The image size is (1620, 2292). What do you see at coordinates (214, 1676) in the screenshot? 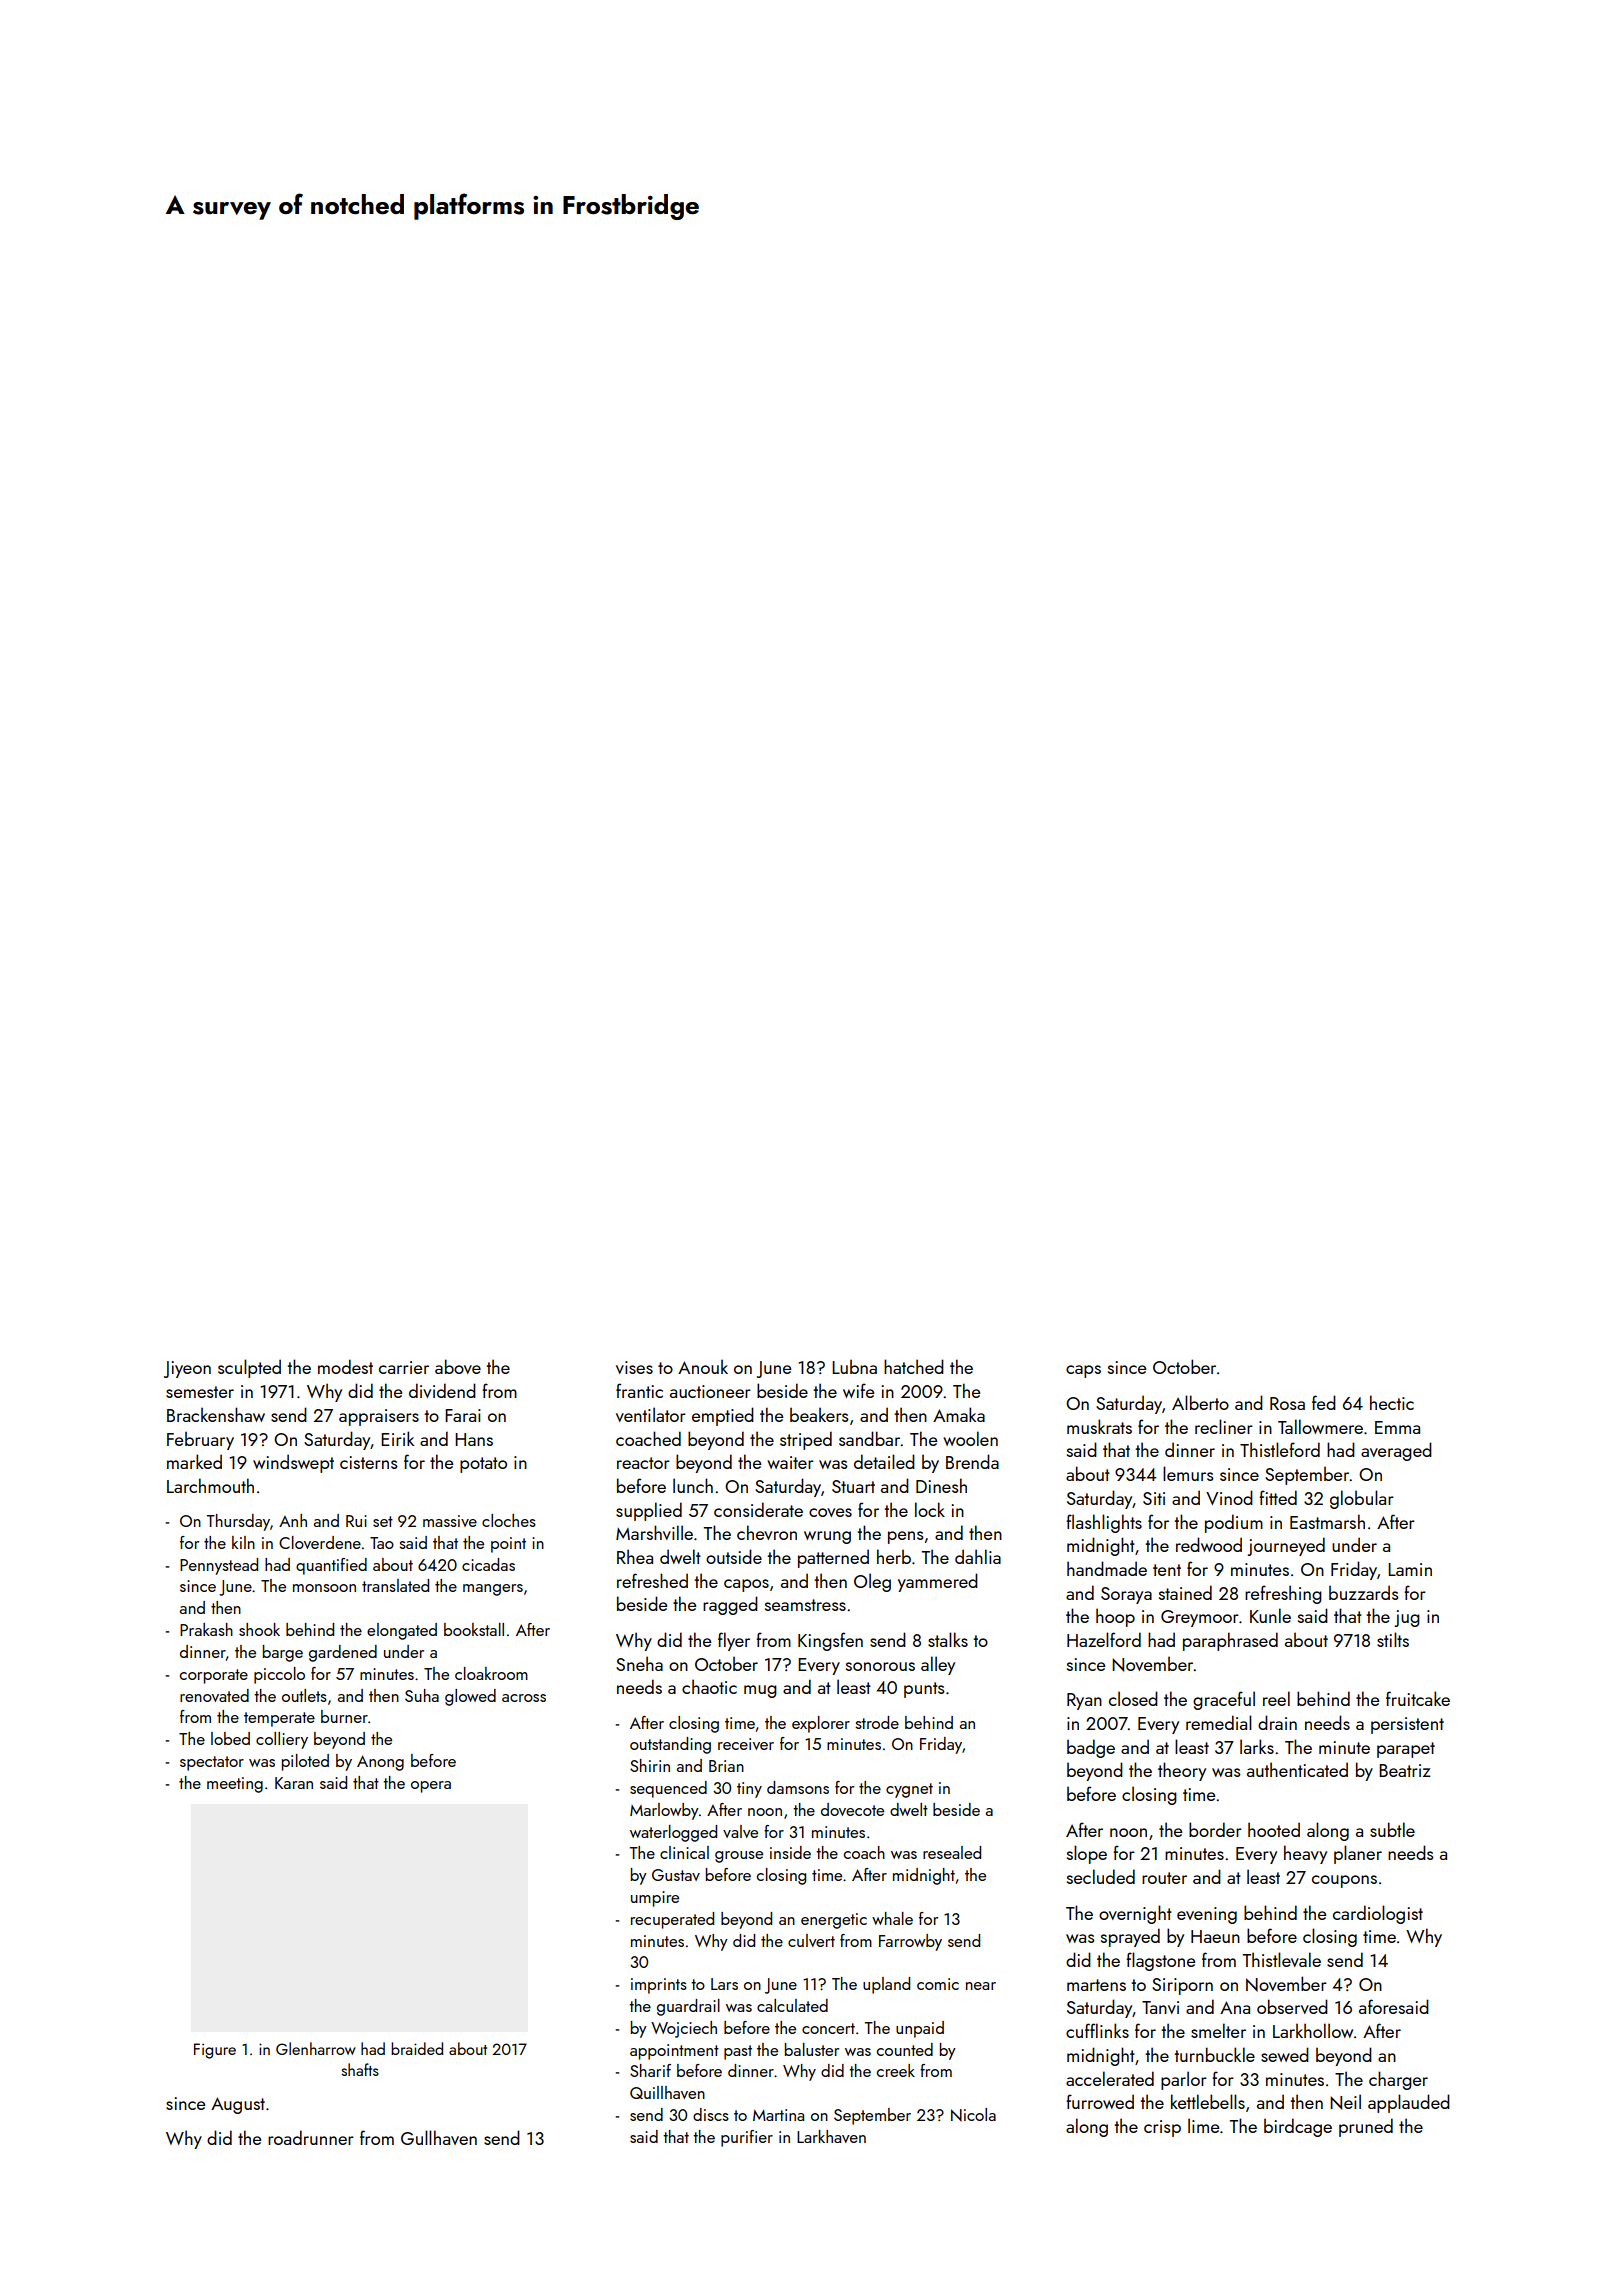
I see `corporate` at bounding box center [214, 1676].
